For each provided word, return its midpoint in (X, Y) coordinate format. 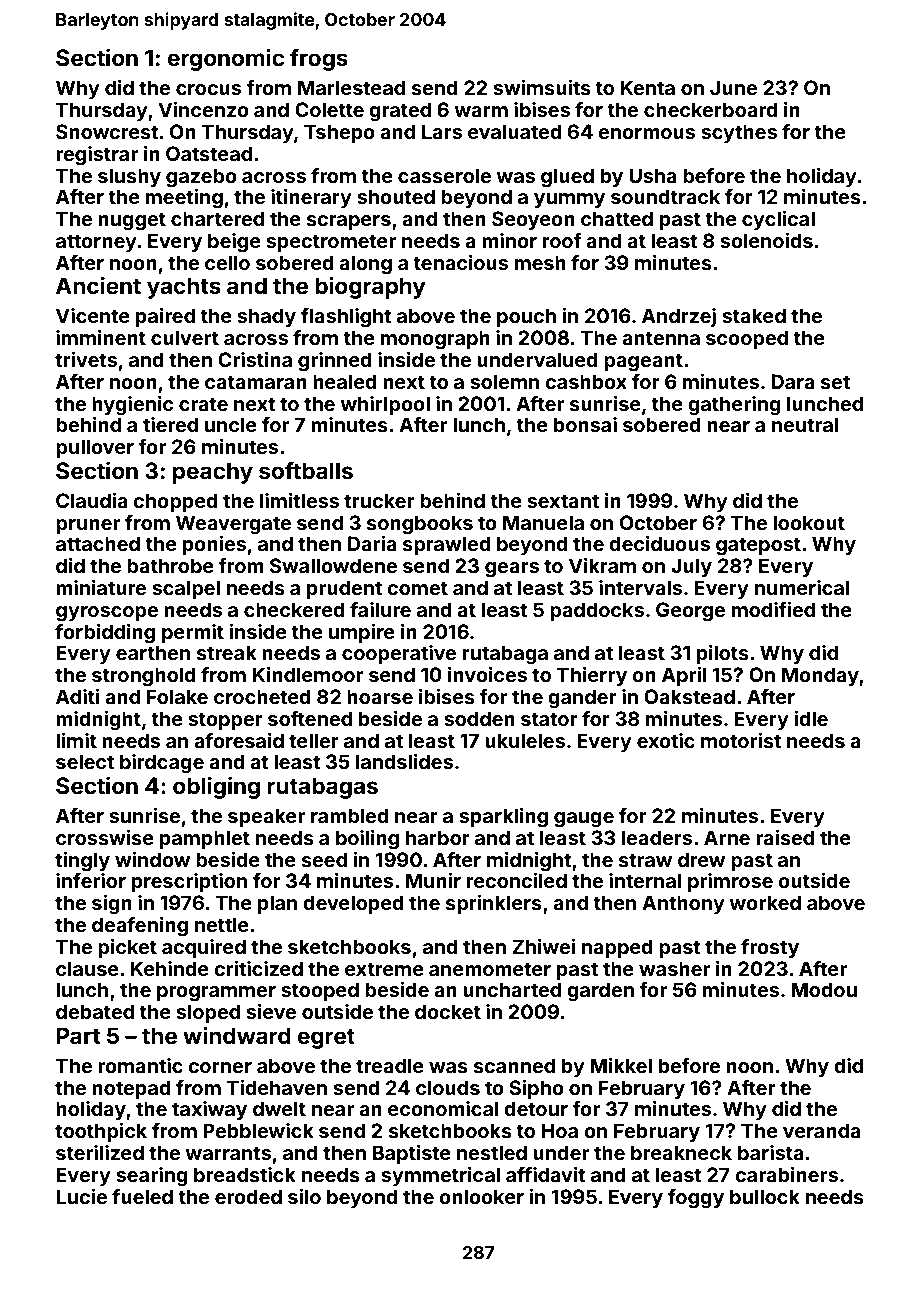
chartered (217, 218)
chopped (175, 502)
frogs (319, 60)
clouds (448, 1087)
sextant (563, 501)
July (691, 567)
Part (78, 1036)
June (733, 87)
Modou (824, 989)
